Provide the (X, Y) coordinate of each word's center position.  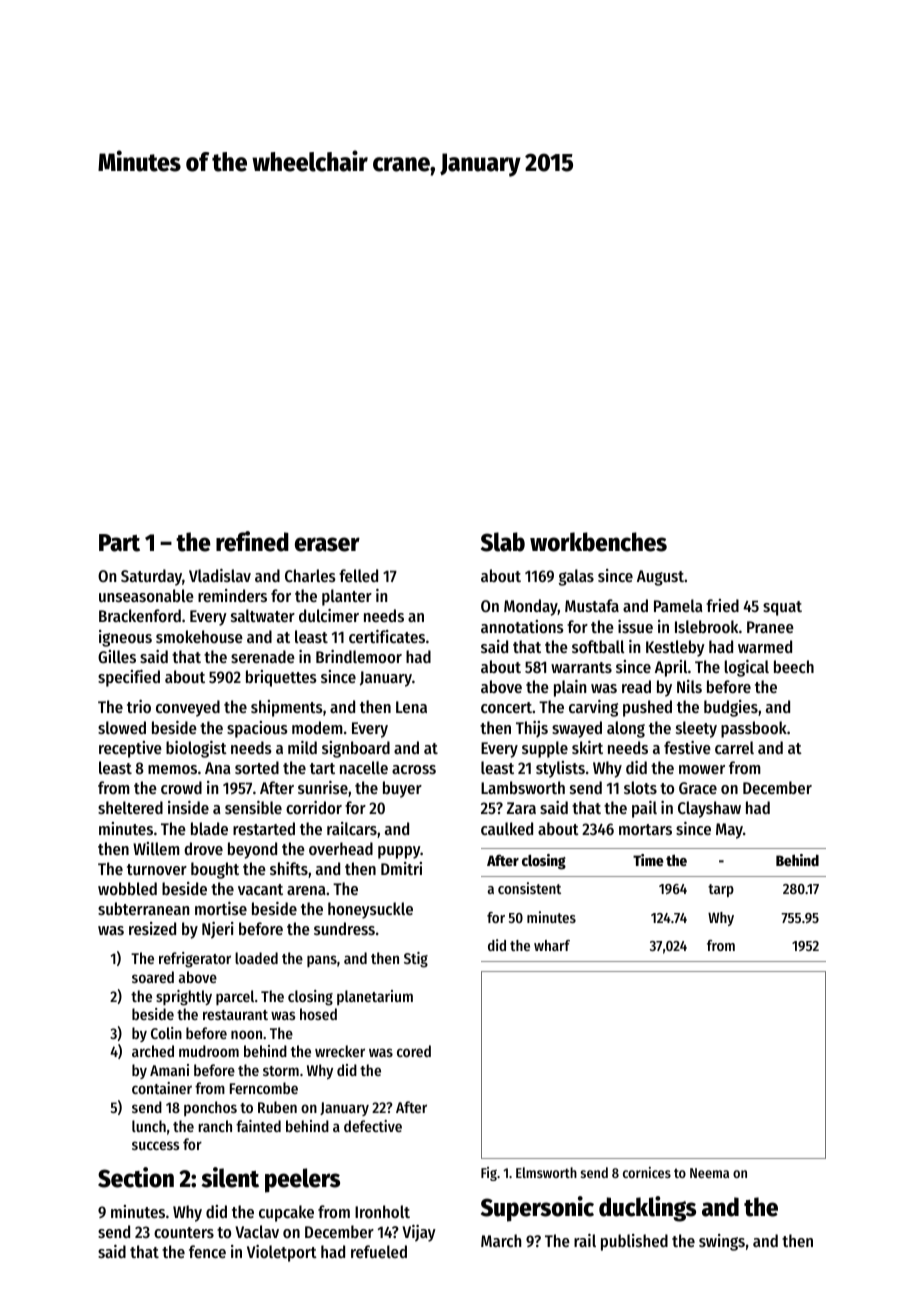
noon (246, 1034)
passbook (754, 729)
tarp (721, 890)
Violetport (282, 1253)
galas (576, 577)
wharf (552, 945)
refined (252, 541)
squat (782, 608)
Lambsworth (523, 787)
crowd (181, 787)
